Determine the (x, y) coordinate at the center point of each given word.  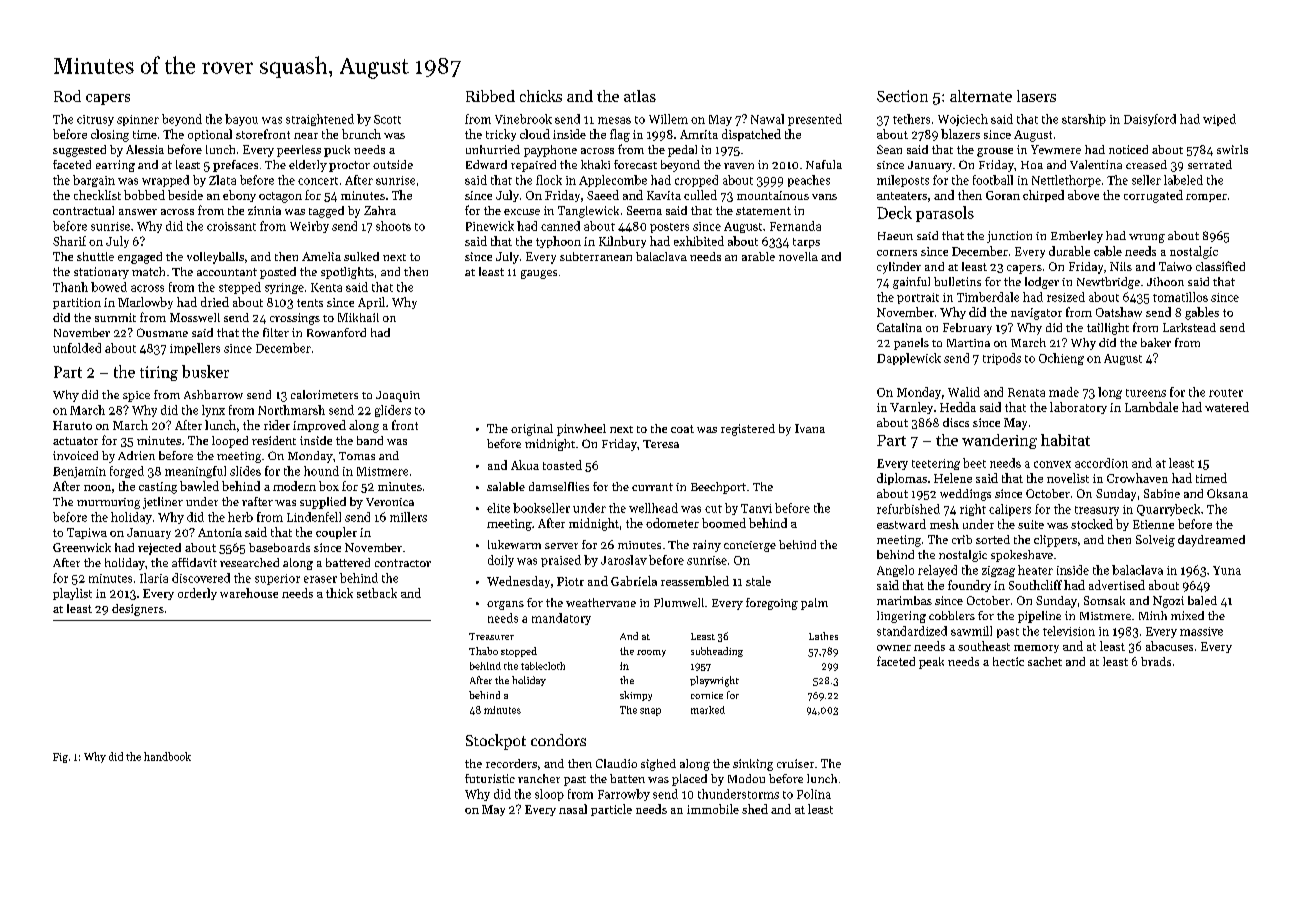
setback (377, 593)
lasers (1036, 96)
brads (1156, 661)
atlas (640, 96)
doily (501, 561)
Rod (67, 96)
